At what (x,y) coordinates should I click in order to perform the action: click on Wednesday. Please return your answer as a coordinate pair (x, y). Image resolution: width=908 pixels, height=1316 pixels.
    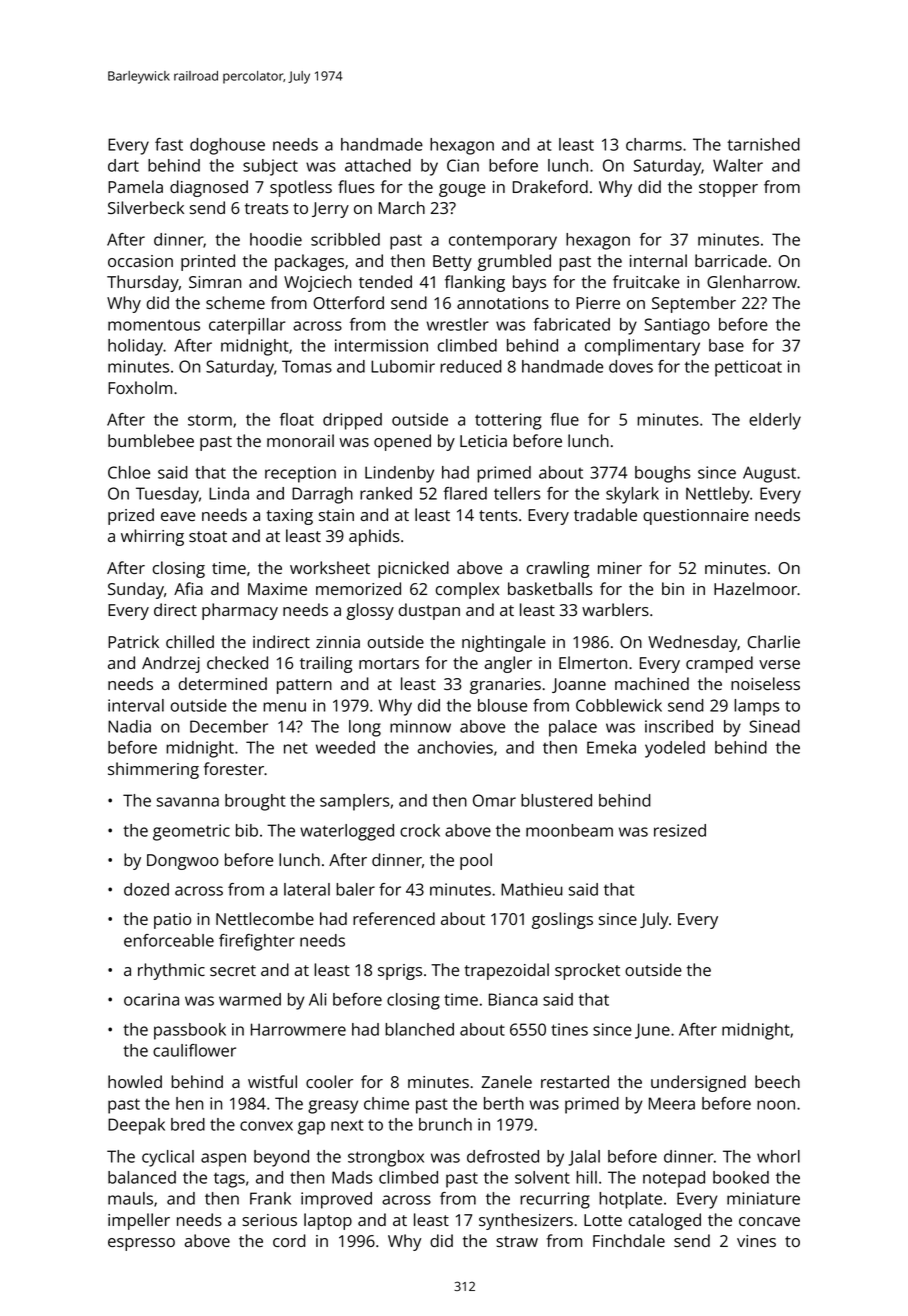
    Looking at the image, I should click on (692, 643).
